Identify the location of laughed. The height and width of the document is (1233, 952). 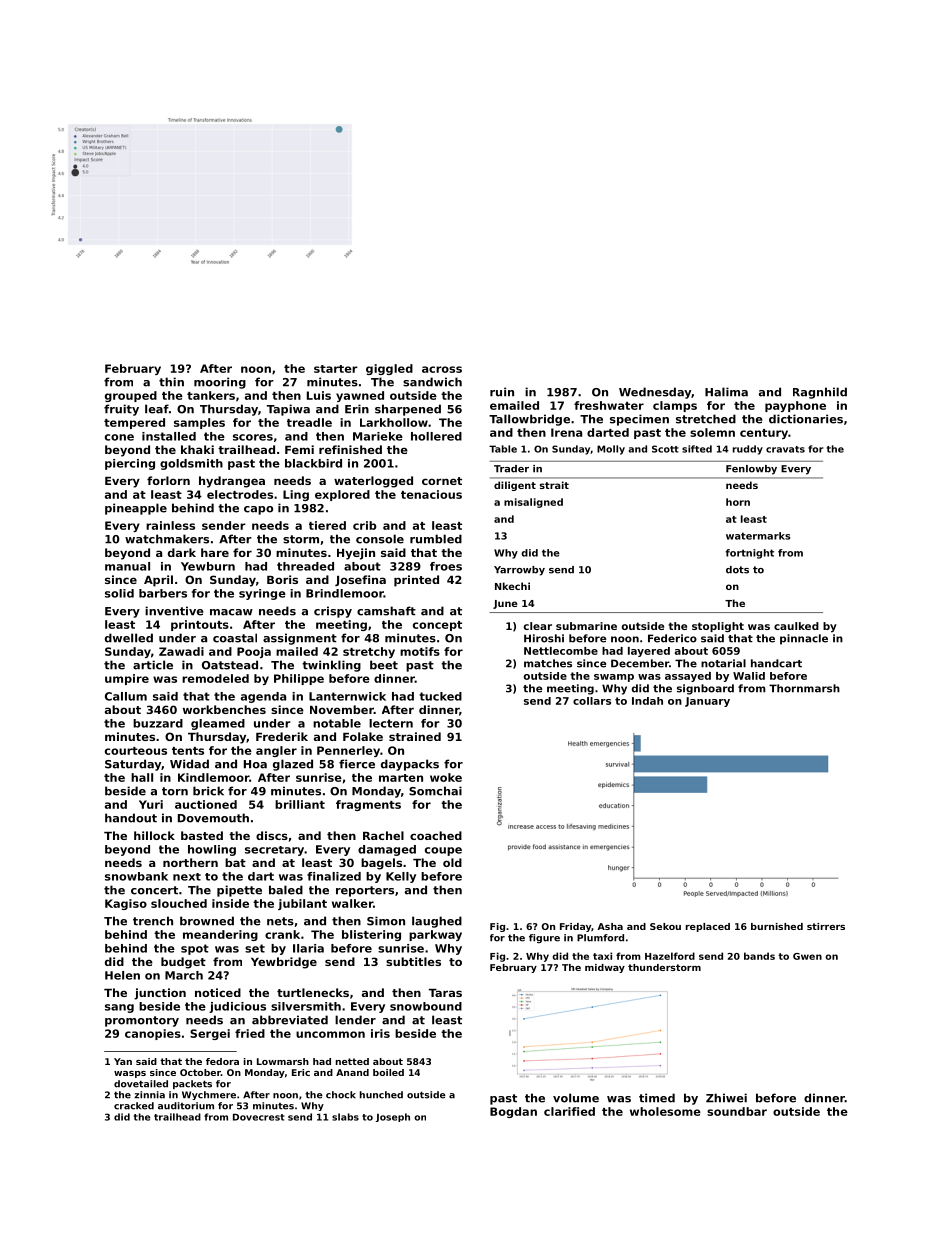
(437, 922).
